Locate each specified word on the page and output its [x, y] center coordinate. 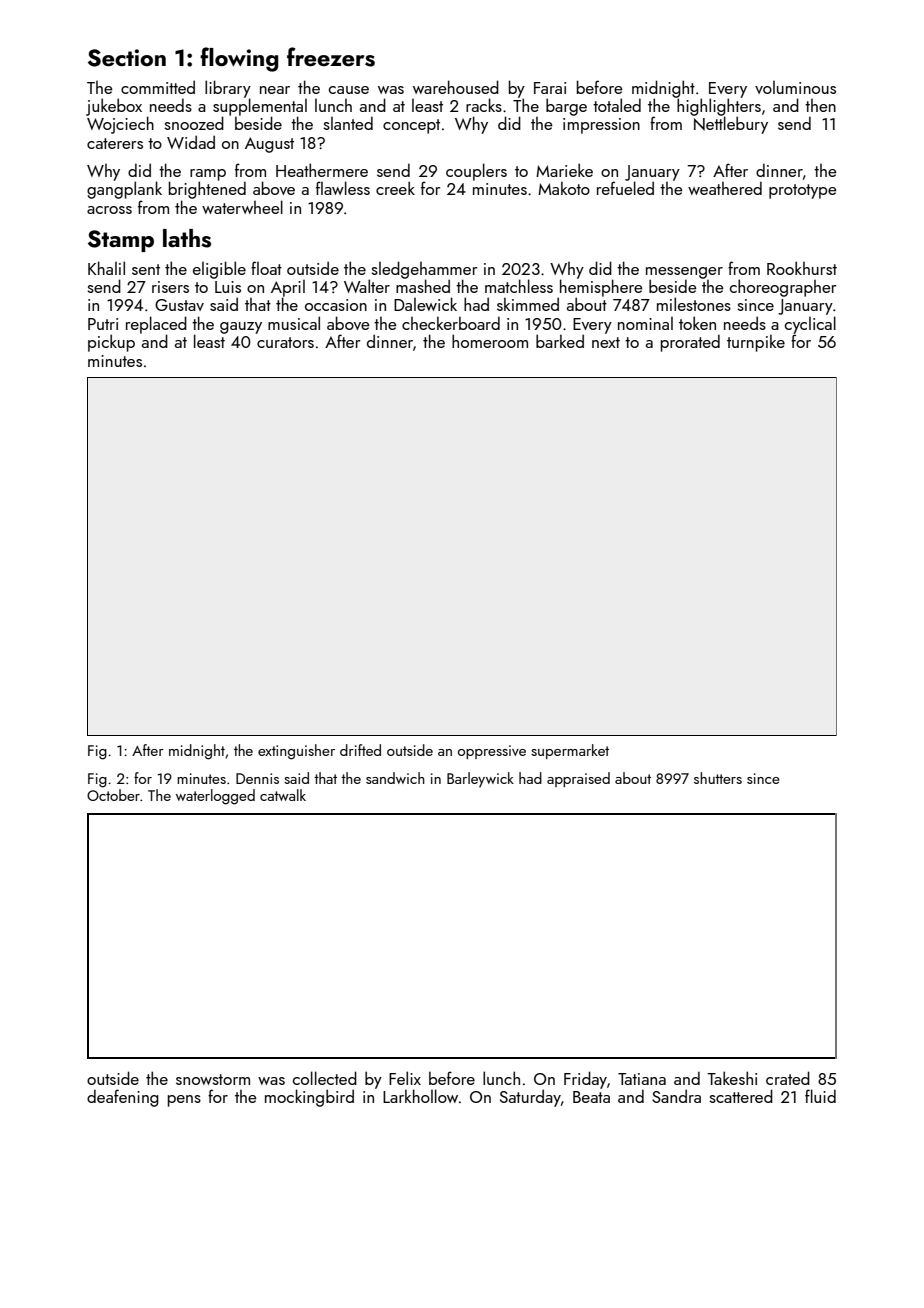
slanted [348, 123]
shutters [718, 778]
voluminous [795, 87]
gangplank [124, 190]
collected [325, 1078]
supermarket [570, 751]
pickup [111, 343]
